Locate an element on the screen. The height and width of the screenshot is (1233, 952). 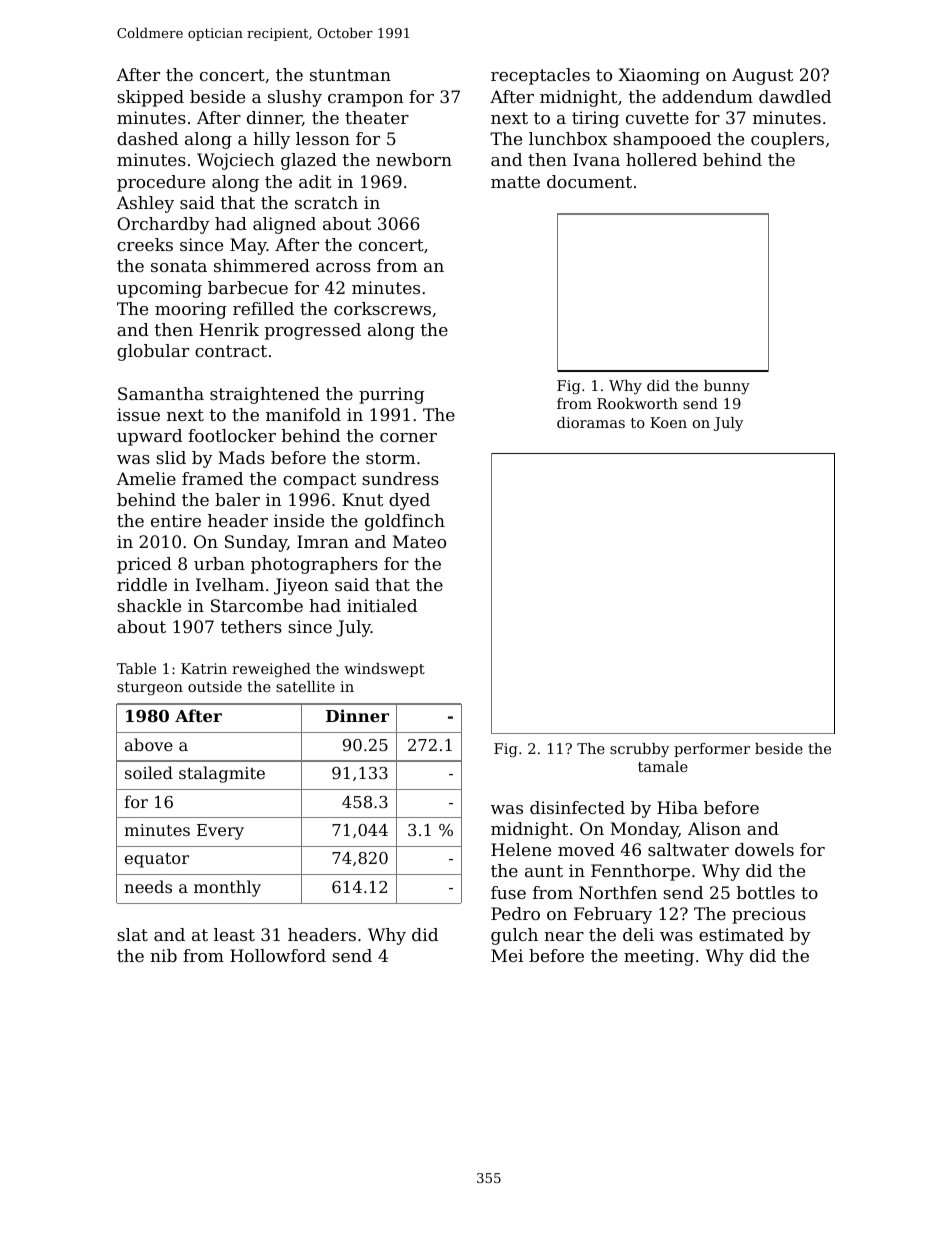
couplers is located at coordinates (787, 140).
